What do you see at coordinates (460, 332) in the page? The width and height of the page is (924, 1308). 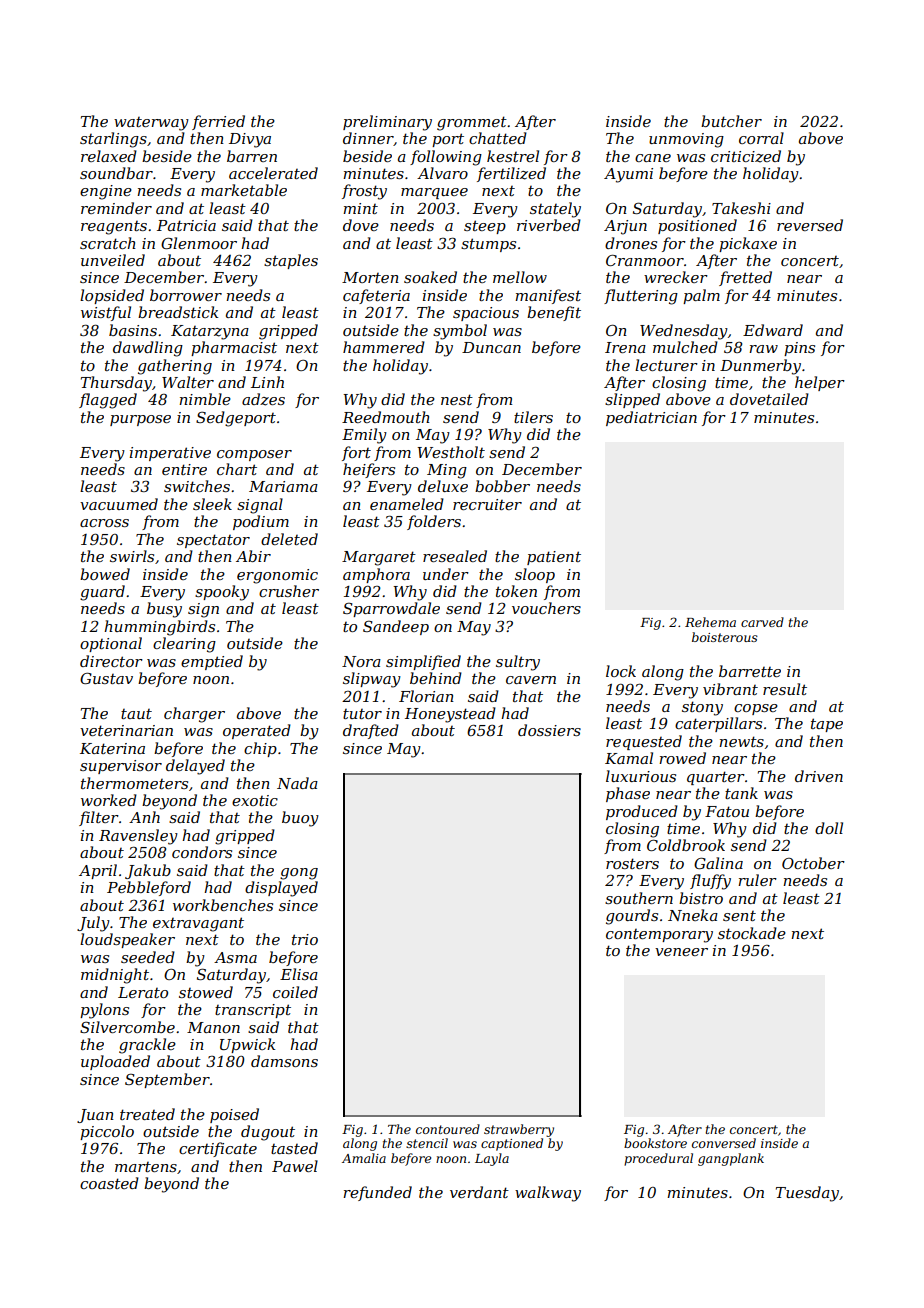 I see `symbol` at bounding box center [460, 332].
